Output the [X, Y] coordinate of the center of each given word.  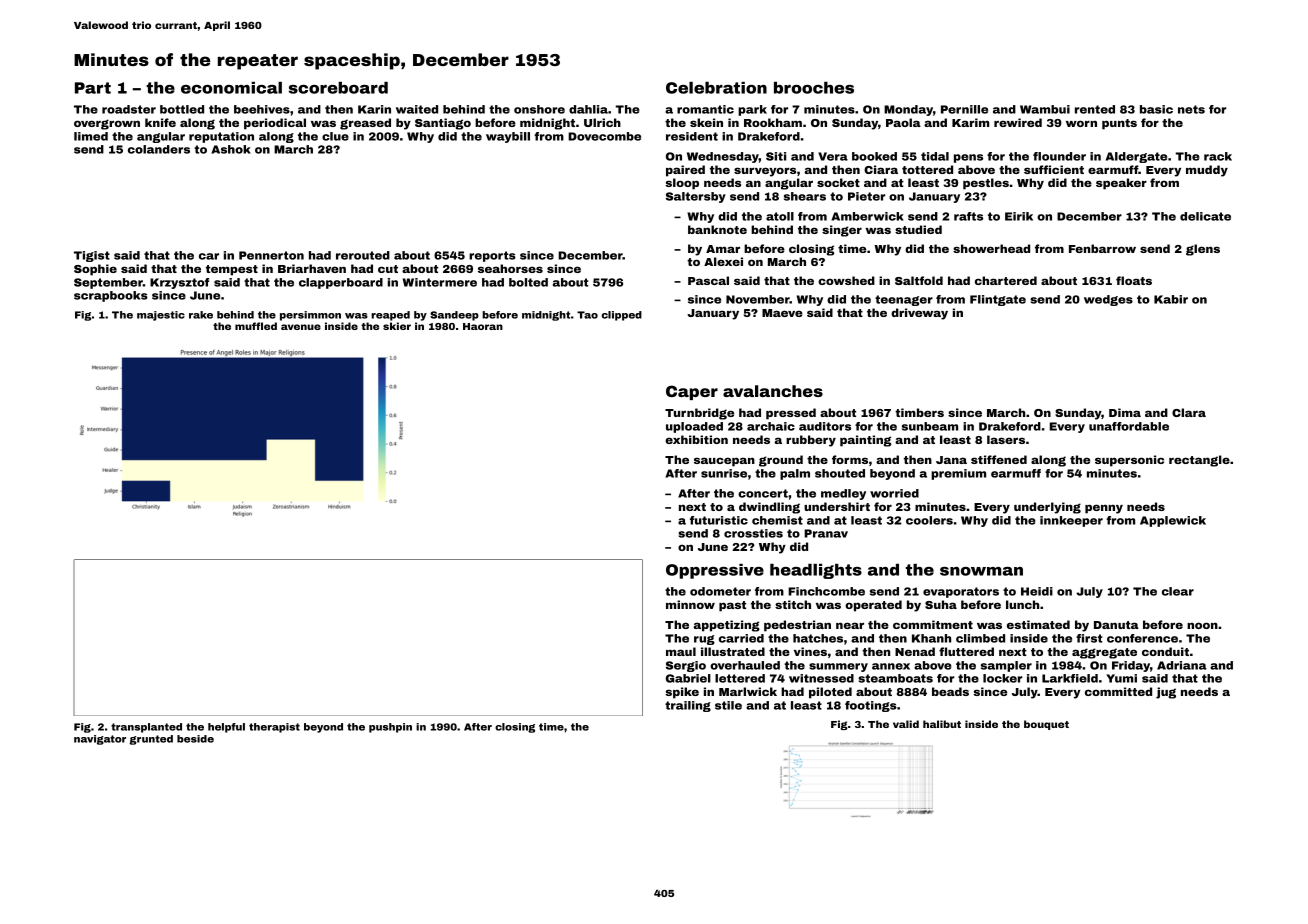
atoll [780, 216]
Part [93, 88]
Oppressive [715, 571]
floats [1134, 280]
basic [1156, 109]
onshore [539, 109]
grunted [151, 740]
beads [950, 691]
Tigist [92, 256]
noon [1202, 625]
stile [728, 705]
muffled [256, 326]
